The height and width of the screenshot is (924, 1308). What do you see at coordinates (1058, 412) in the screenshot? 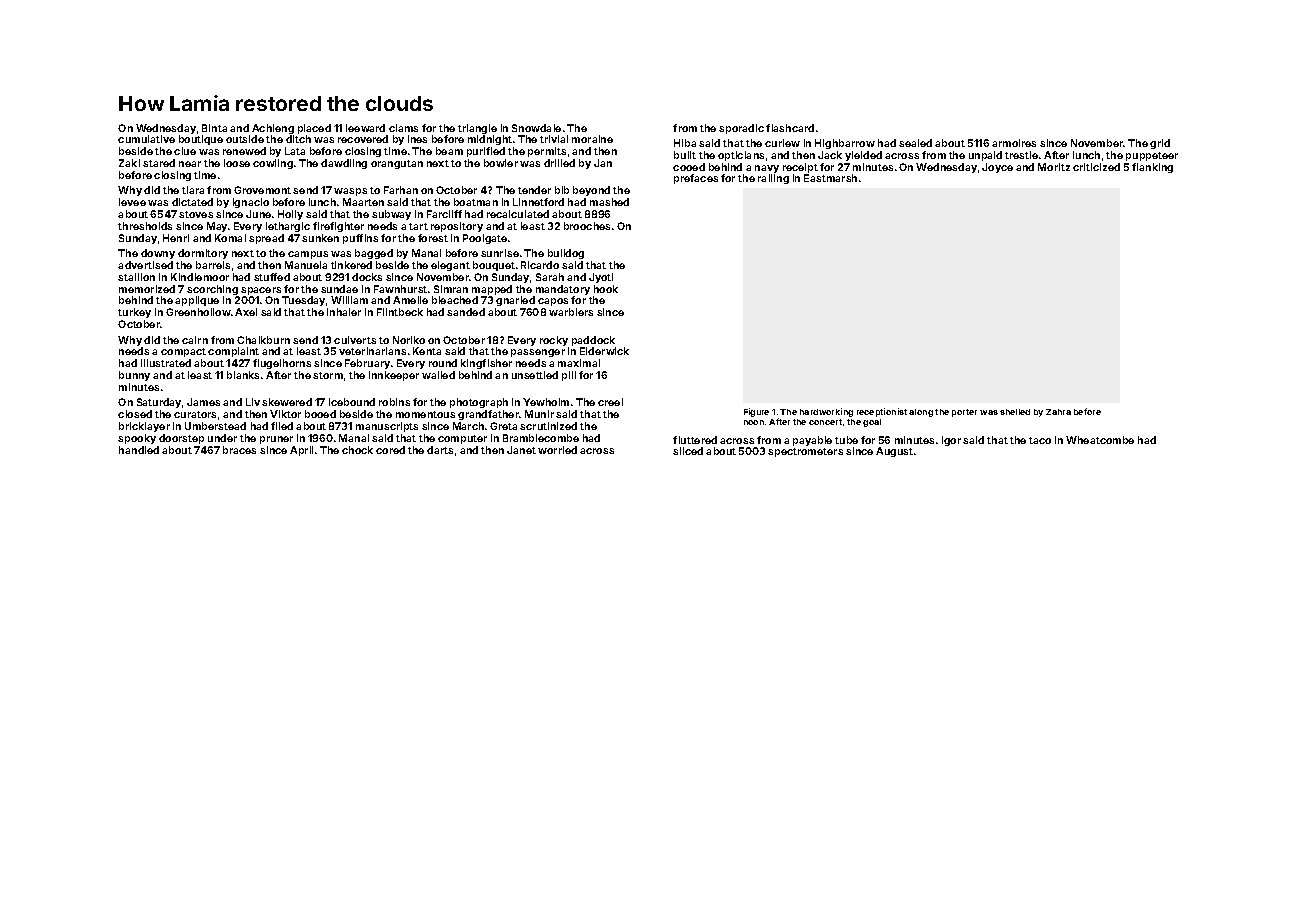
I see `Zahra` at bounding box center [1058, 412].
